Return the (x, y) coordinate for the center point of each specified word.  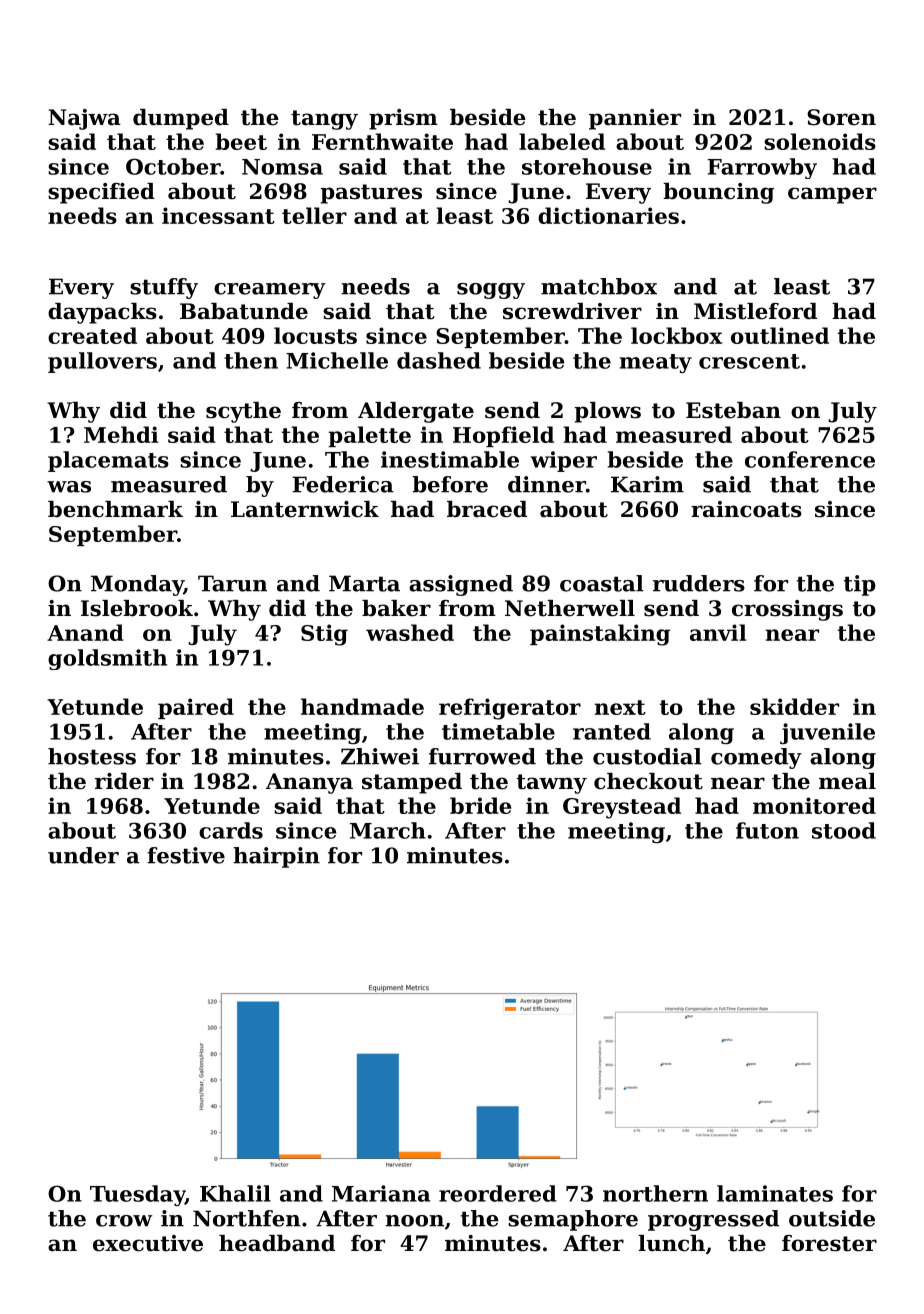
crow (124, 1221)
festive (186, 855)
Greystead (622, 808)
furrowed (482, 756)
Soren (841, 117)
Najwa (84, 119)
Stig (324, 635)
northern (655, 1193)
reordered (498, 1193)
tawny (552, 784)
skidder (794, 706)
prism (403, 119)
